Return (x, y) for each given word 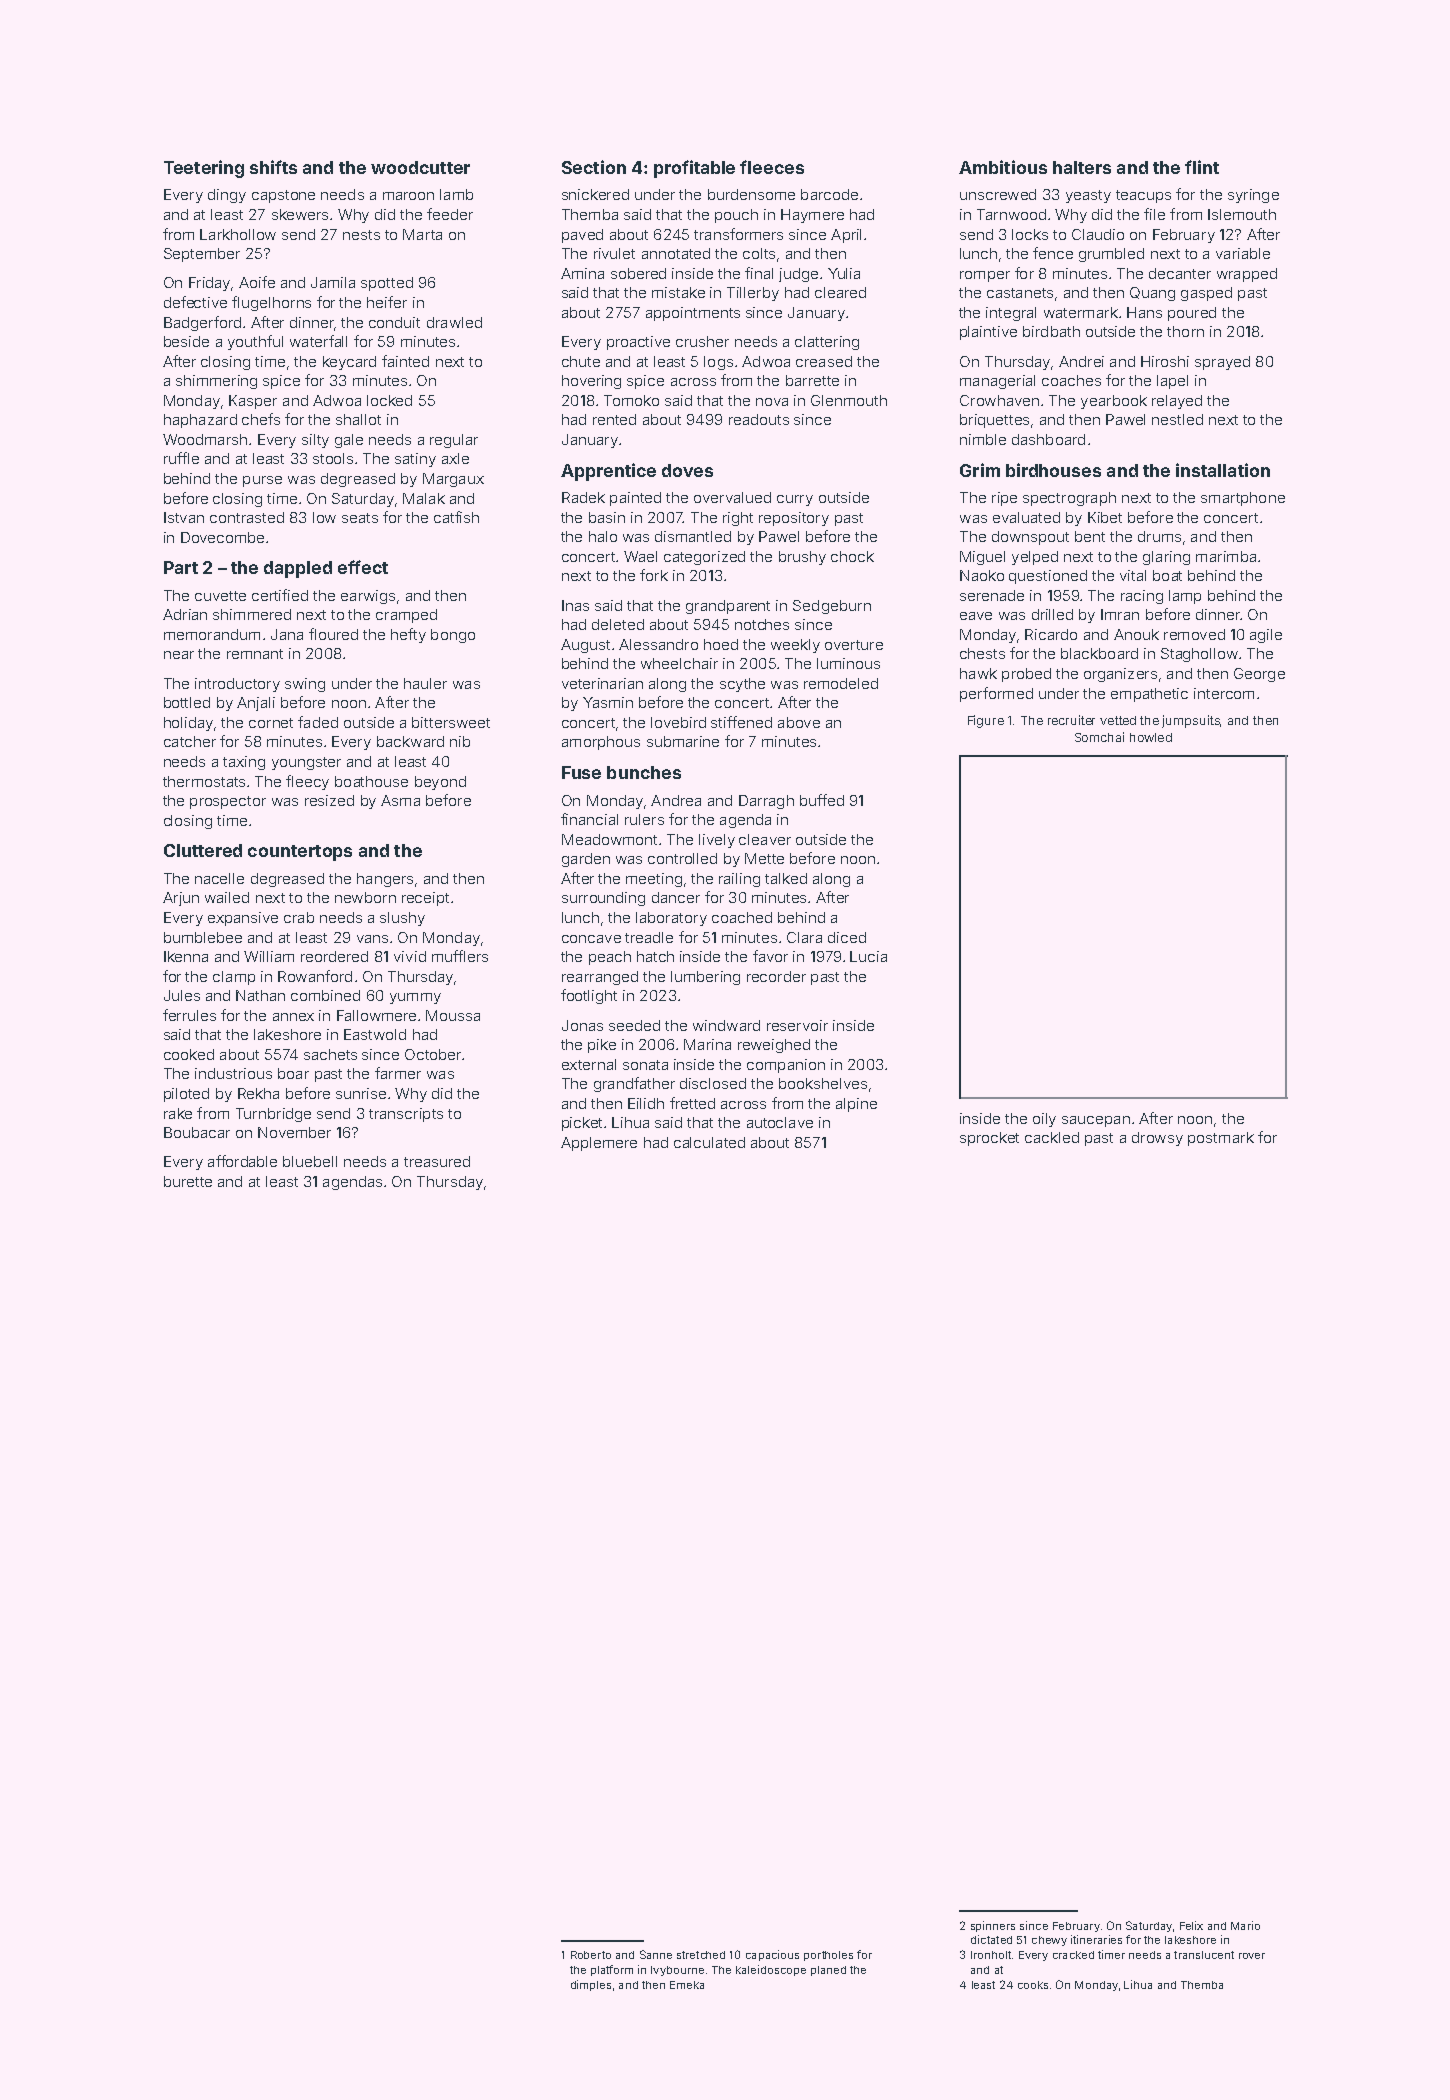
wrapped (1247, 275)
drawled (454, 322)
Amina (582, 273)
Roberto (591, 1955)
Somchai (1099, 737)
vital (1133, 575)
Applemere (599, 1144)
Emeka (687, 1985)
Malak (424, 498)
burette (188, 1181)
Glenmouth (849, 400)
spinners (993, 1926)
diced (847, 937)
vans (372, 939)
